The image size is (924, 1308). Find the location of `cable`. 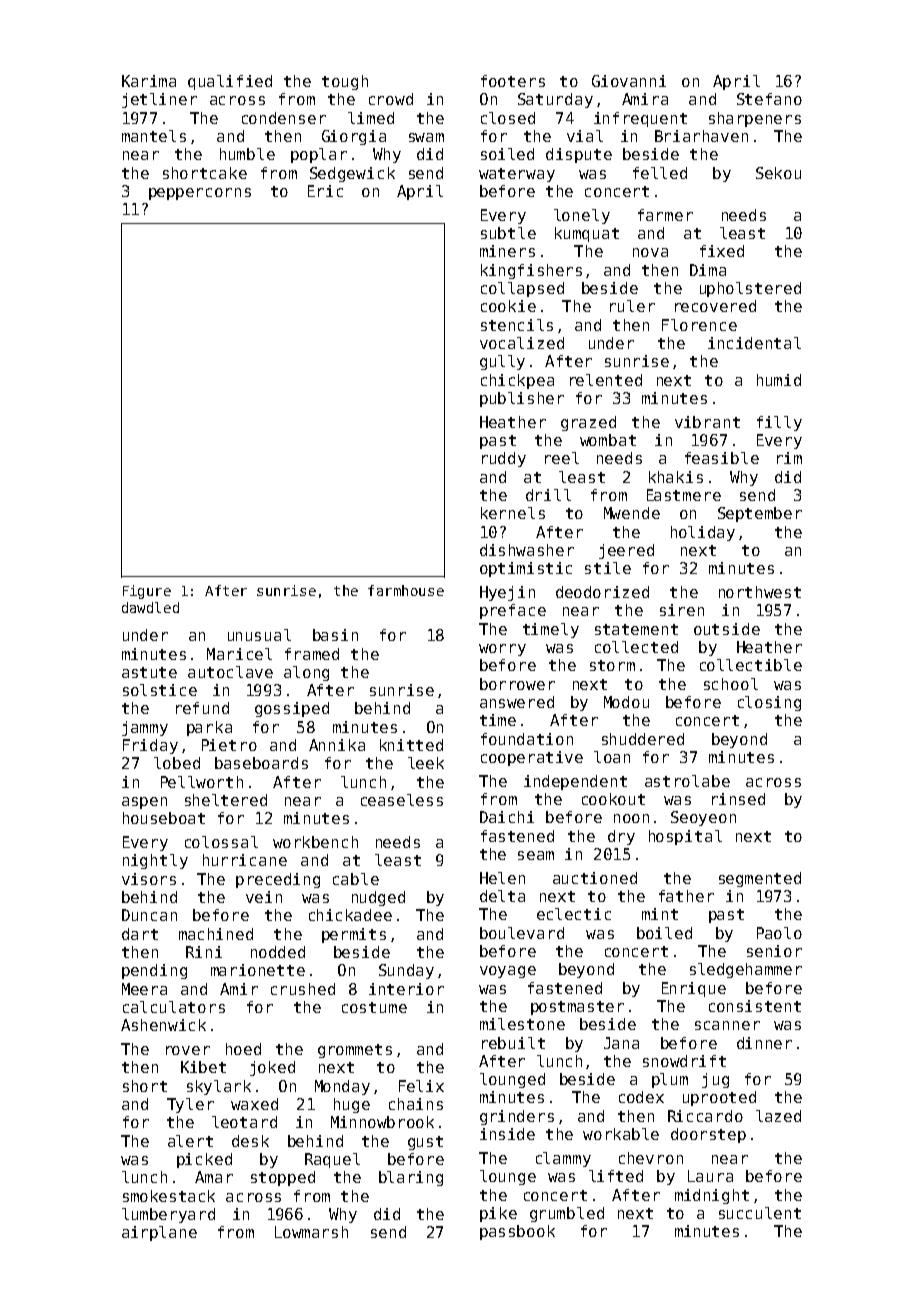

cable is located at coordinates (356, 879).
